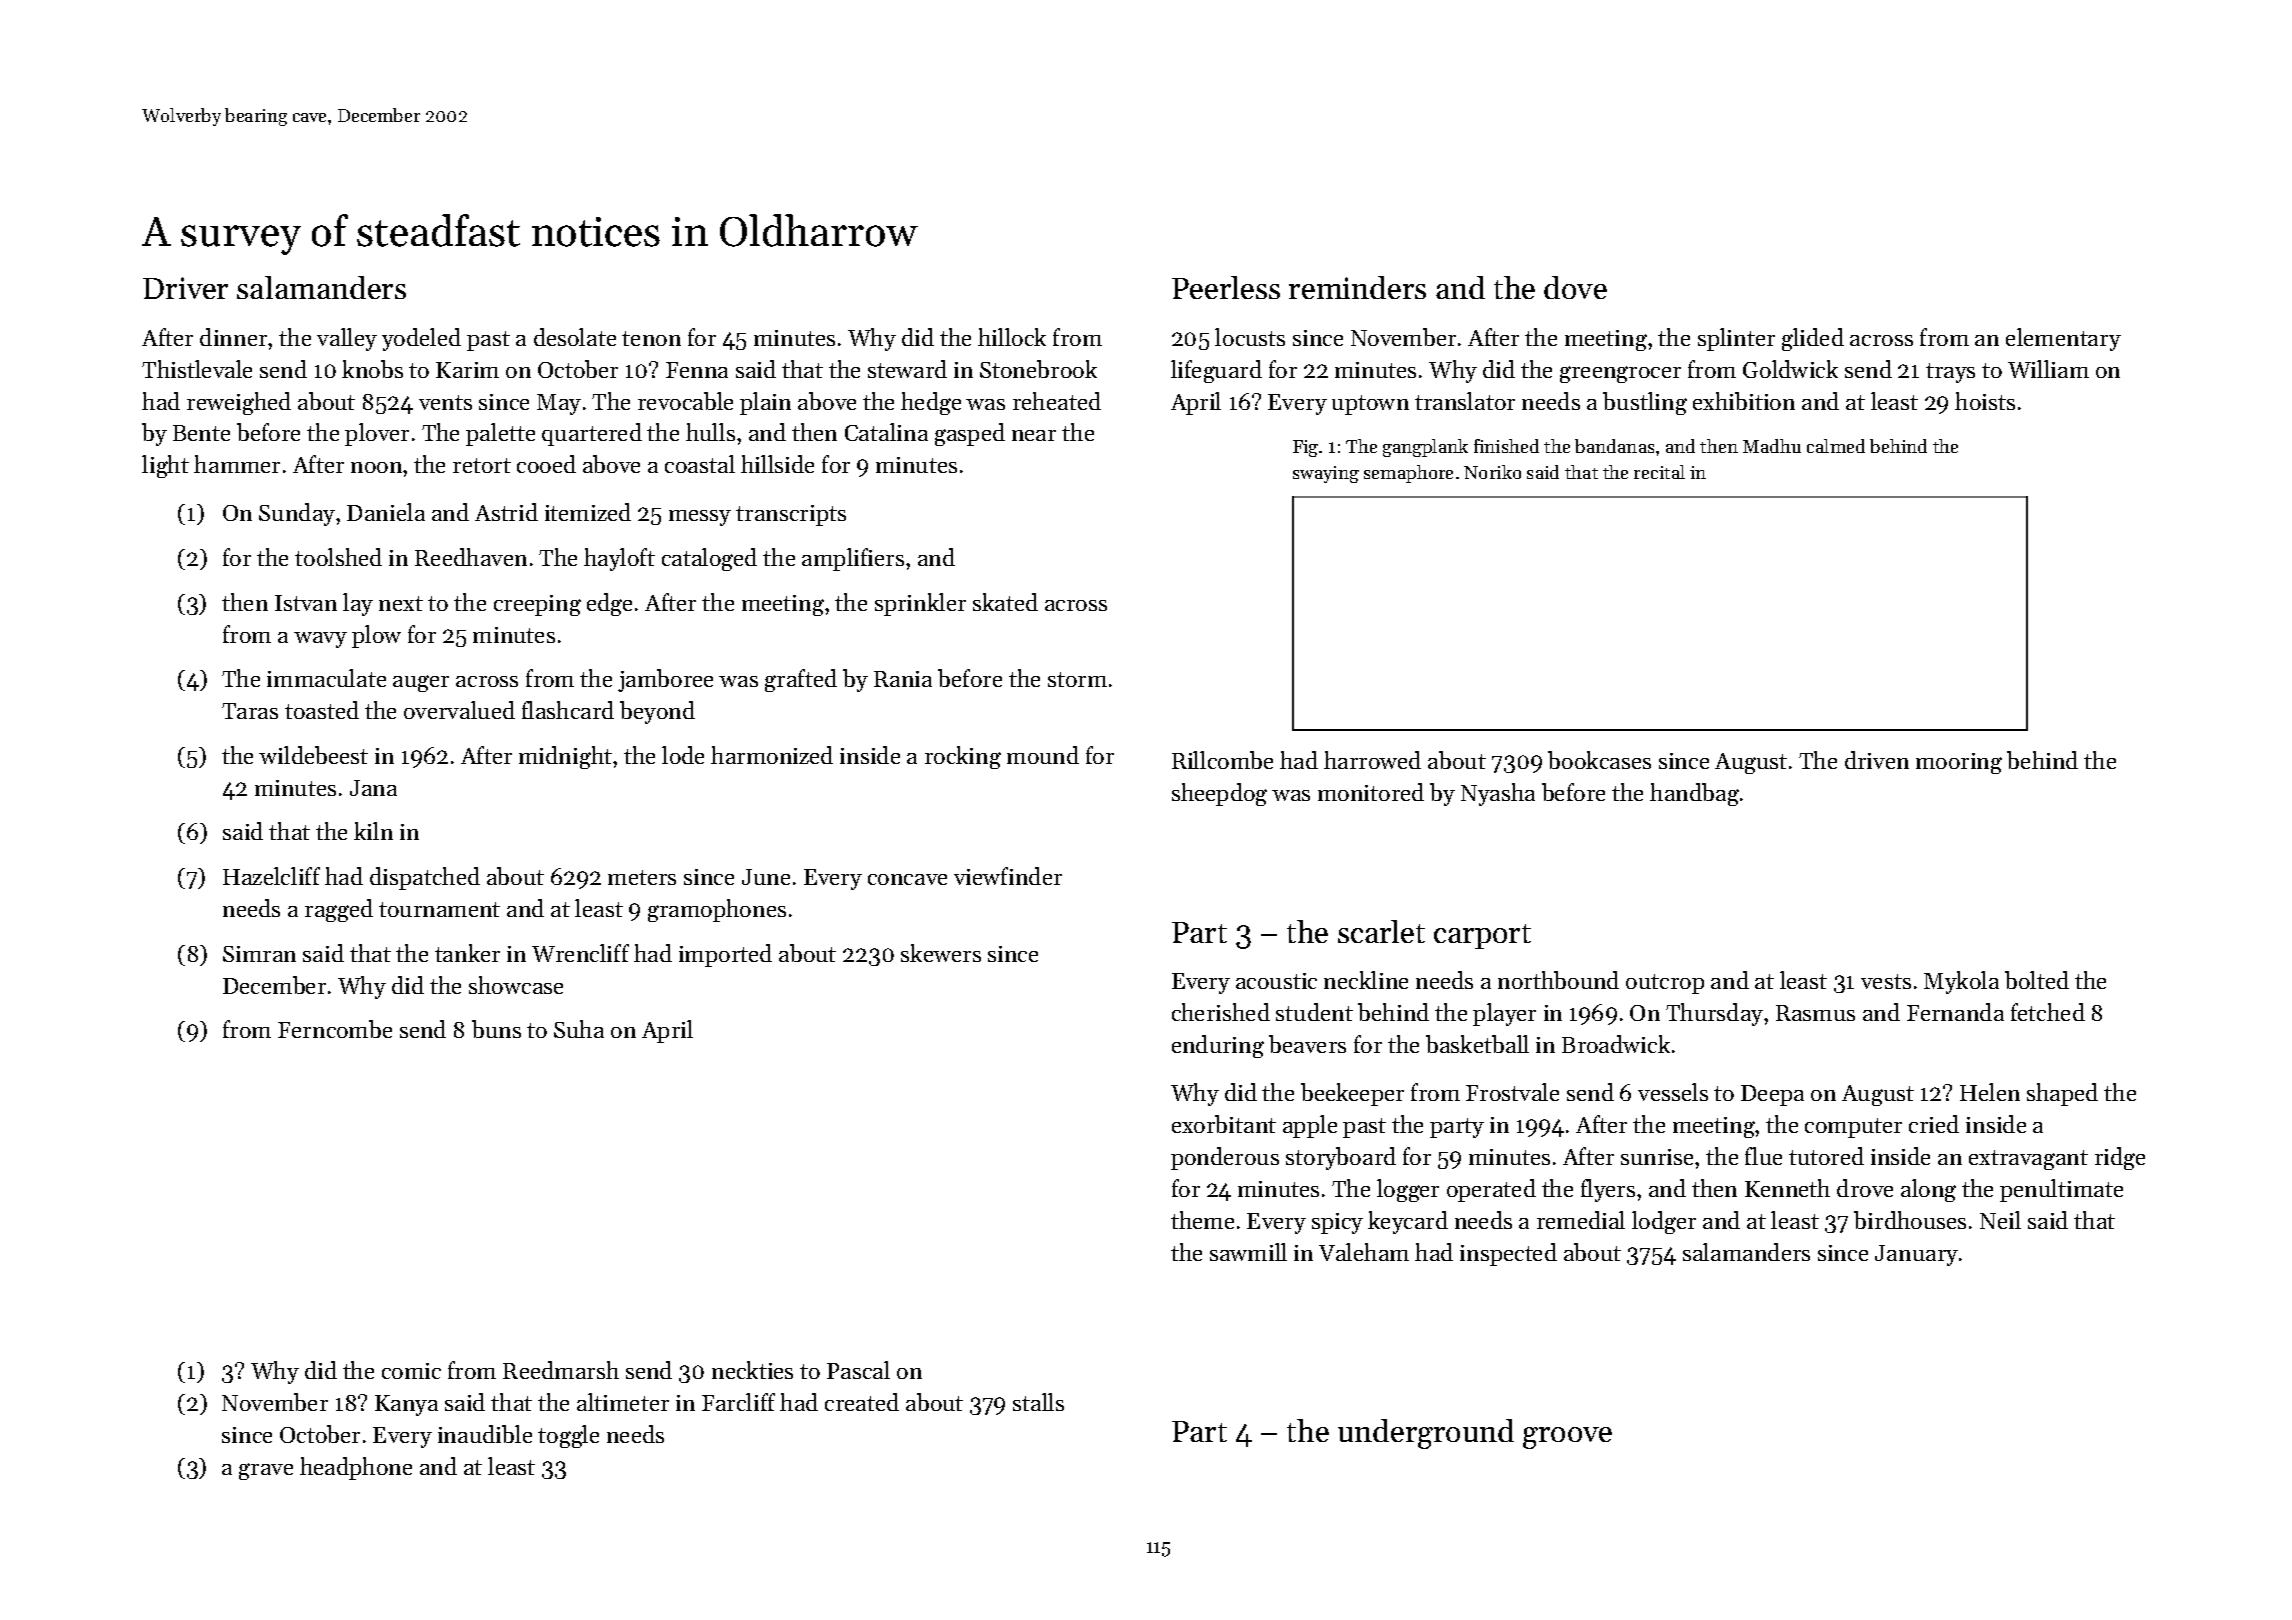 This document has height=1620, width=2292. I want to click on harmonized, so click(772, 755).
